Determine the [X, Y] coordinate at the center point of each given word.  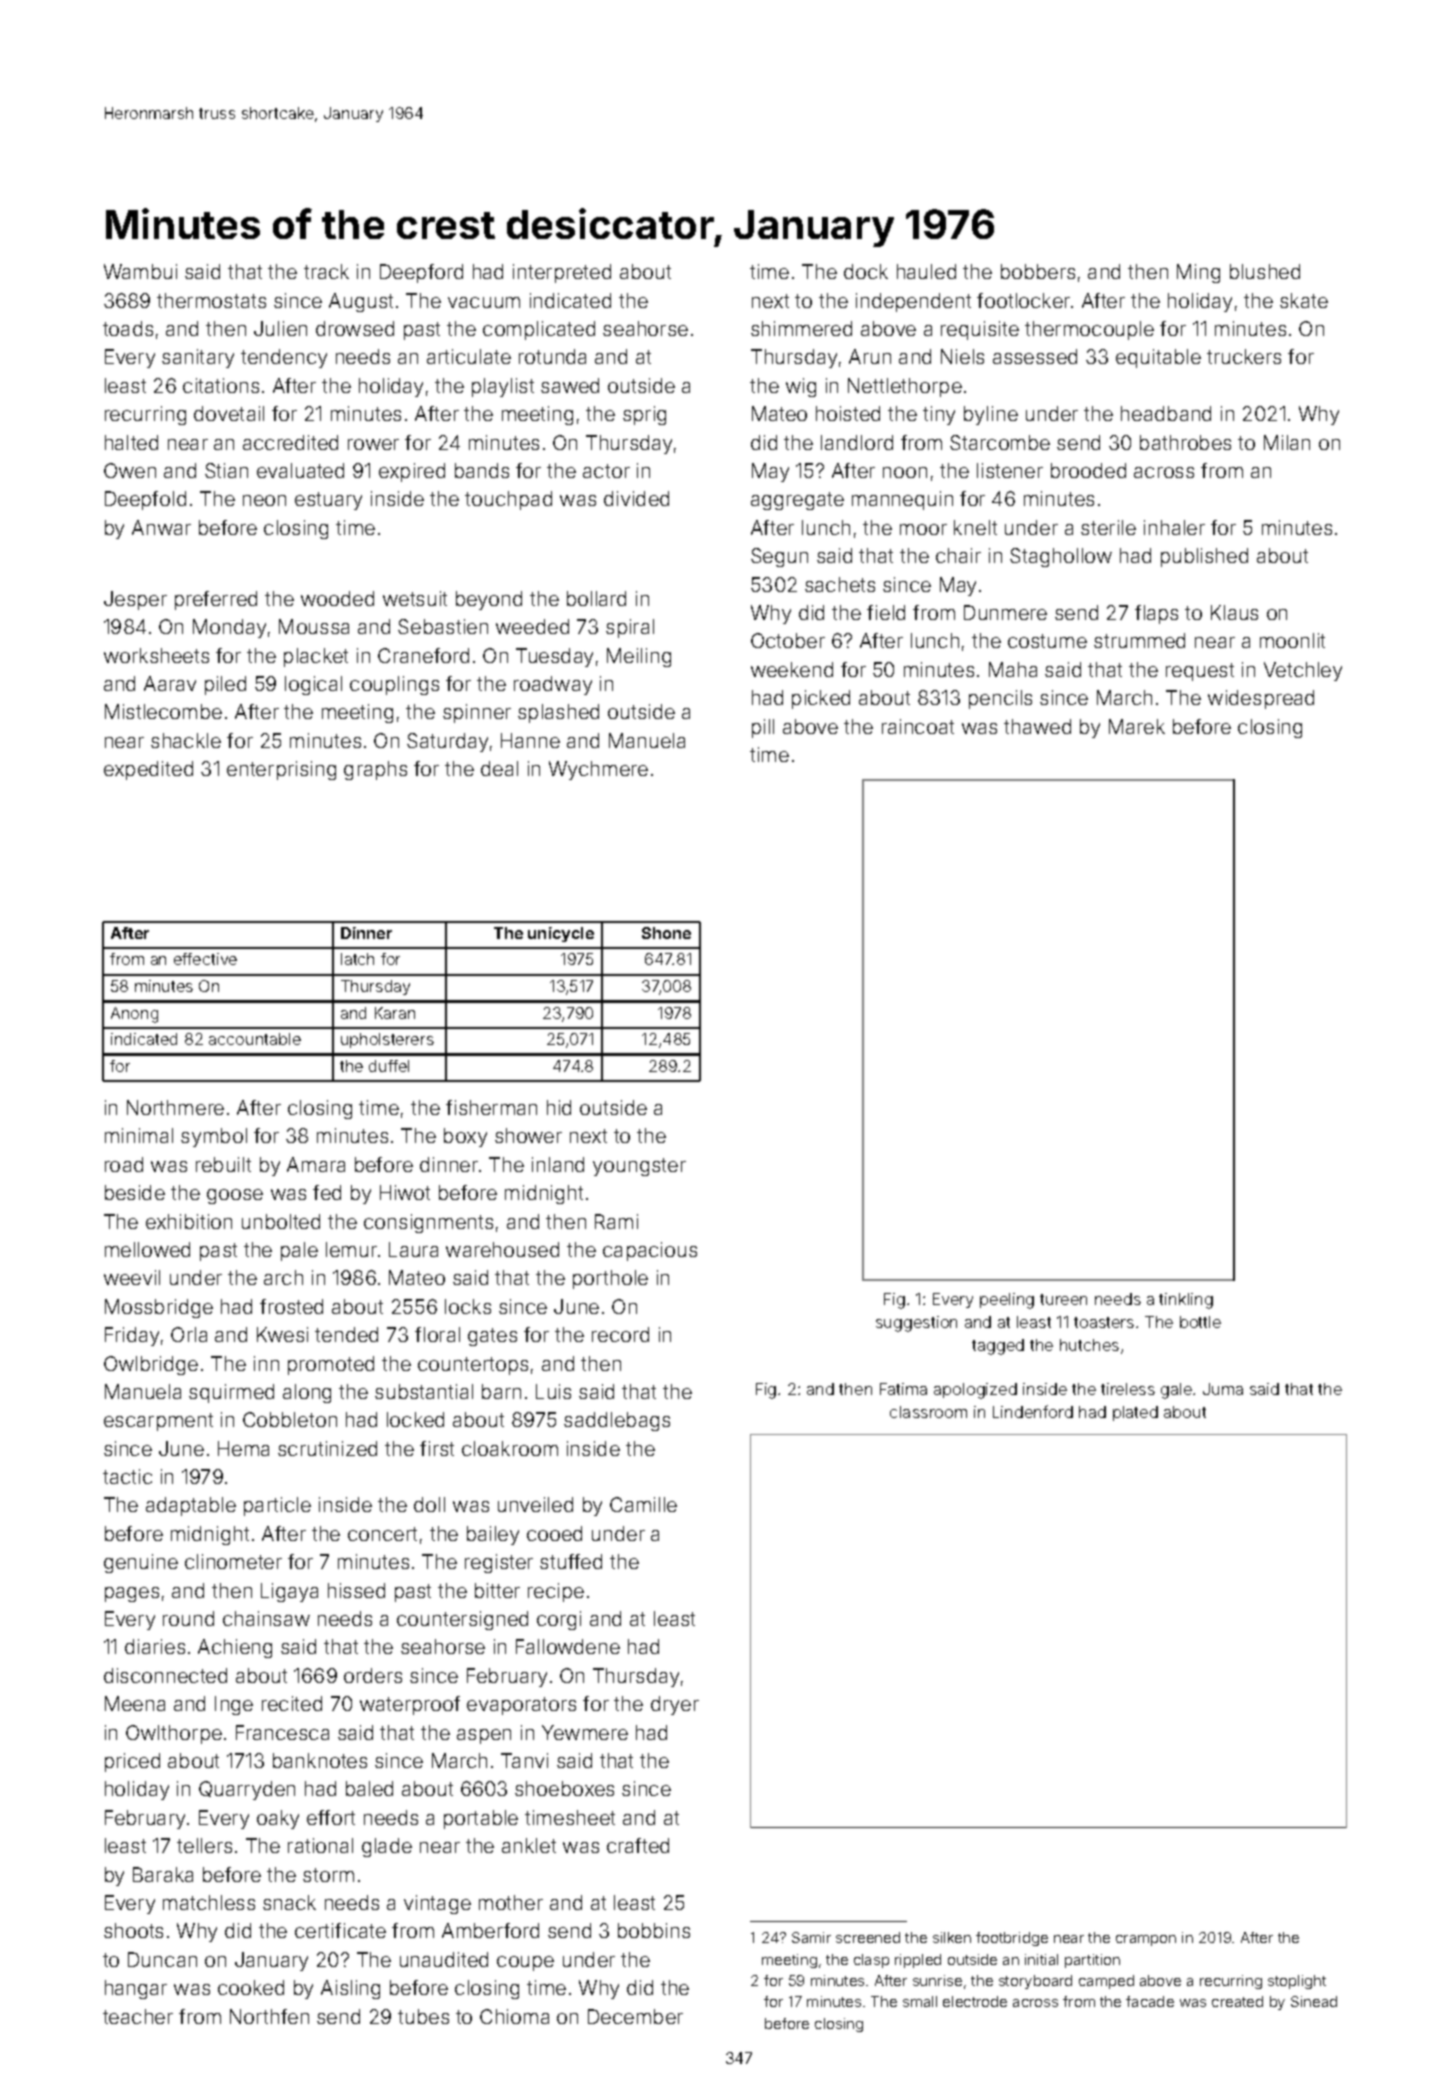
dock [866, 271]
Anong [134, 1015]
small [920, 2001]
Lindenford [1033, 1411]
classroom [928, 1412]
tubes [423, 2016]
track [326, 271]
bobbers [1038, 271]
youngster [639, 1167]
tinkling [1186, 1301]
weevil [132, 1277]
